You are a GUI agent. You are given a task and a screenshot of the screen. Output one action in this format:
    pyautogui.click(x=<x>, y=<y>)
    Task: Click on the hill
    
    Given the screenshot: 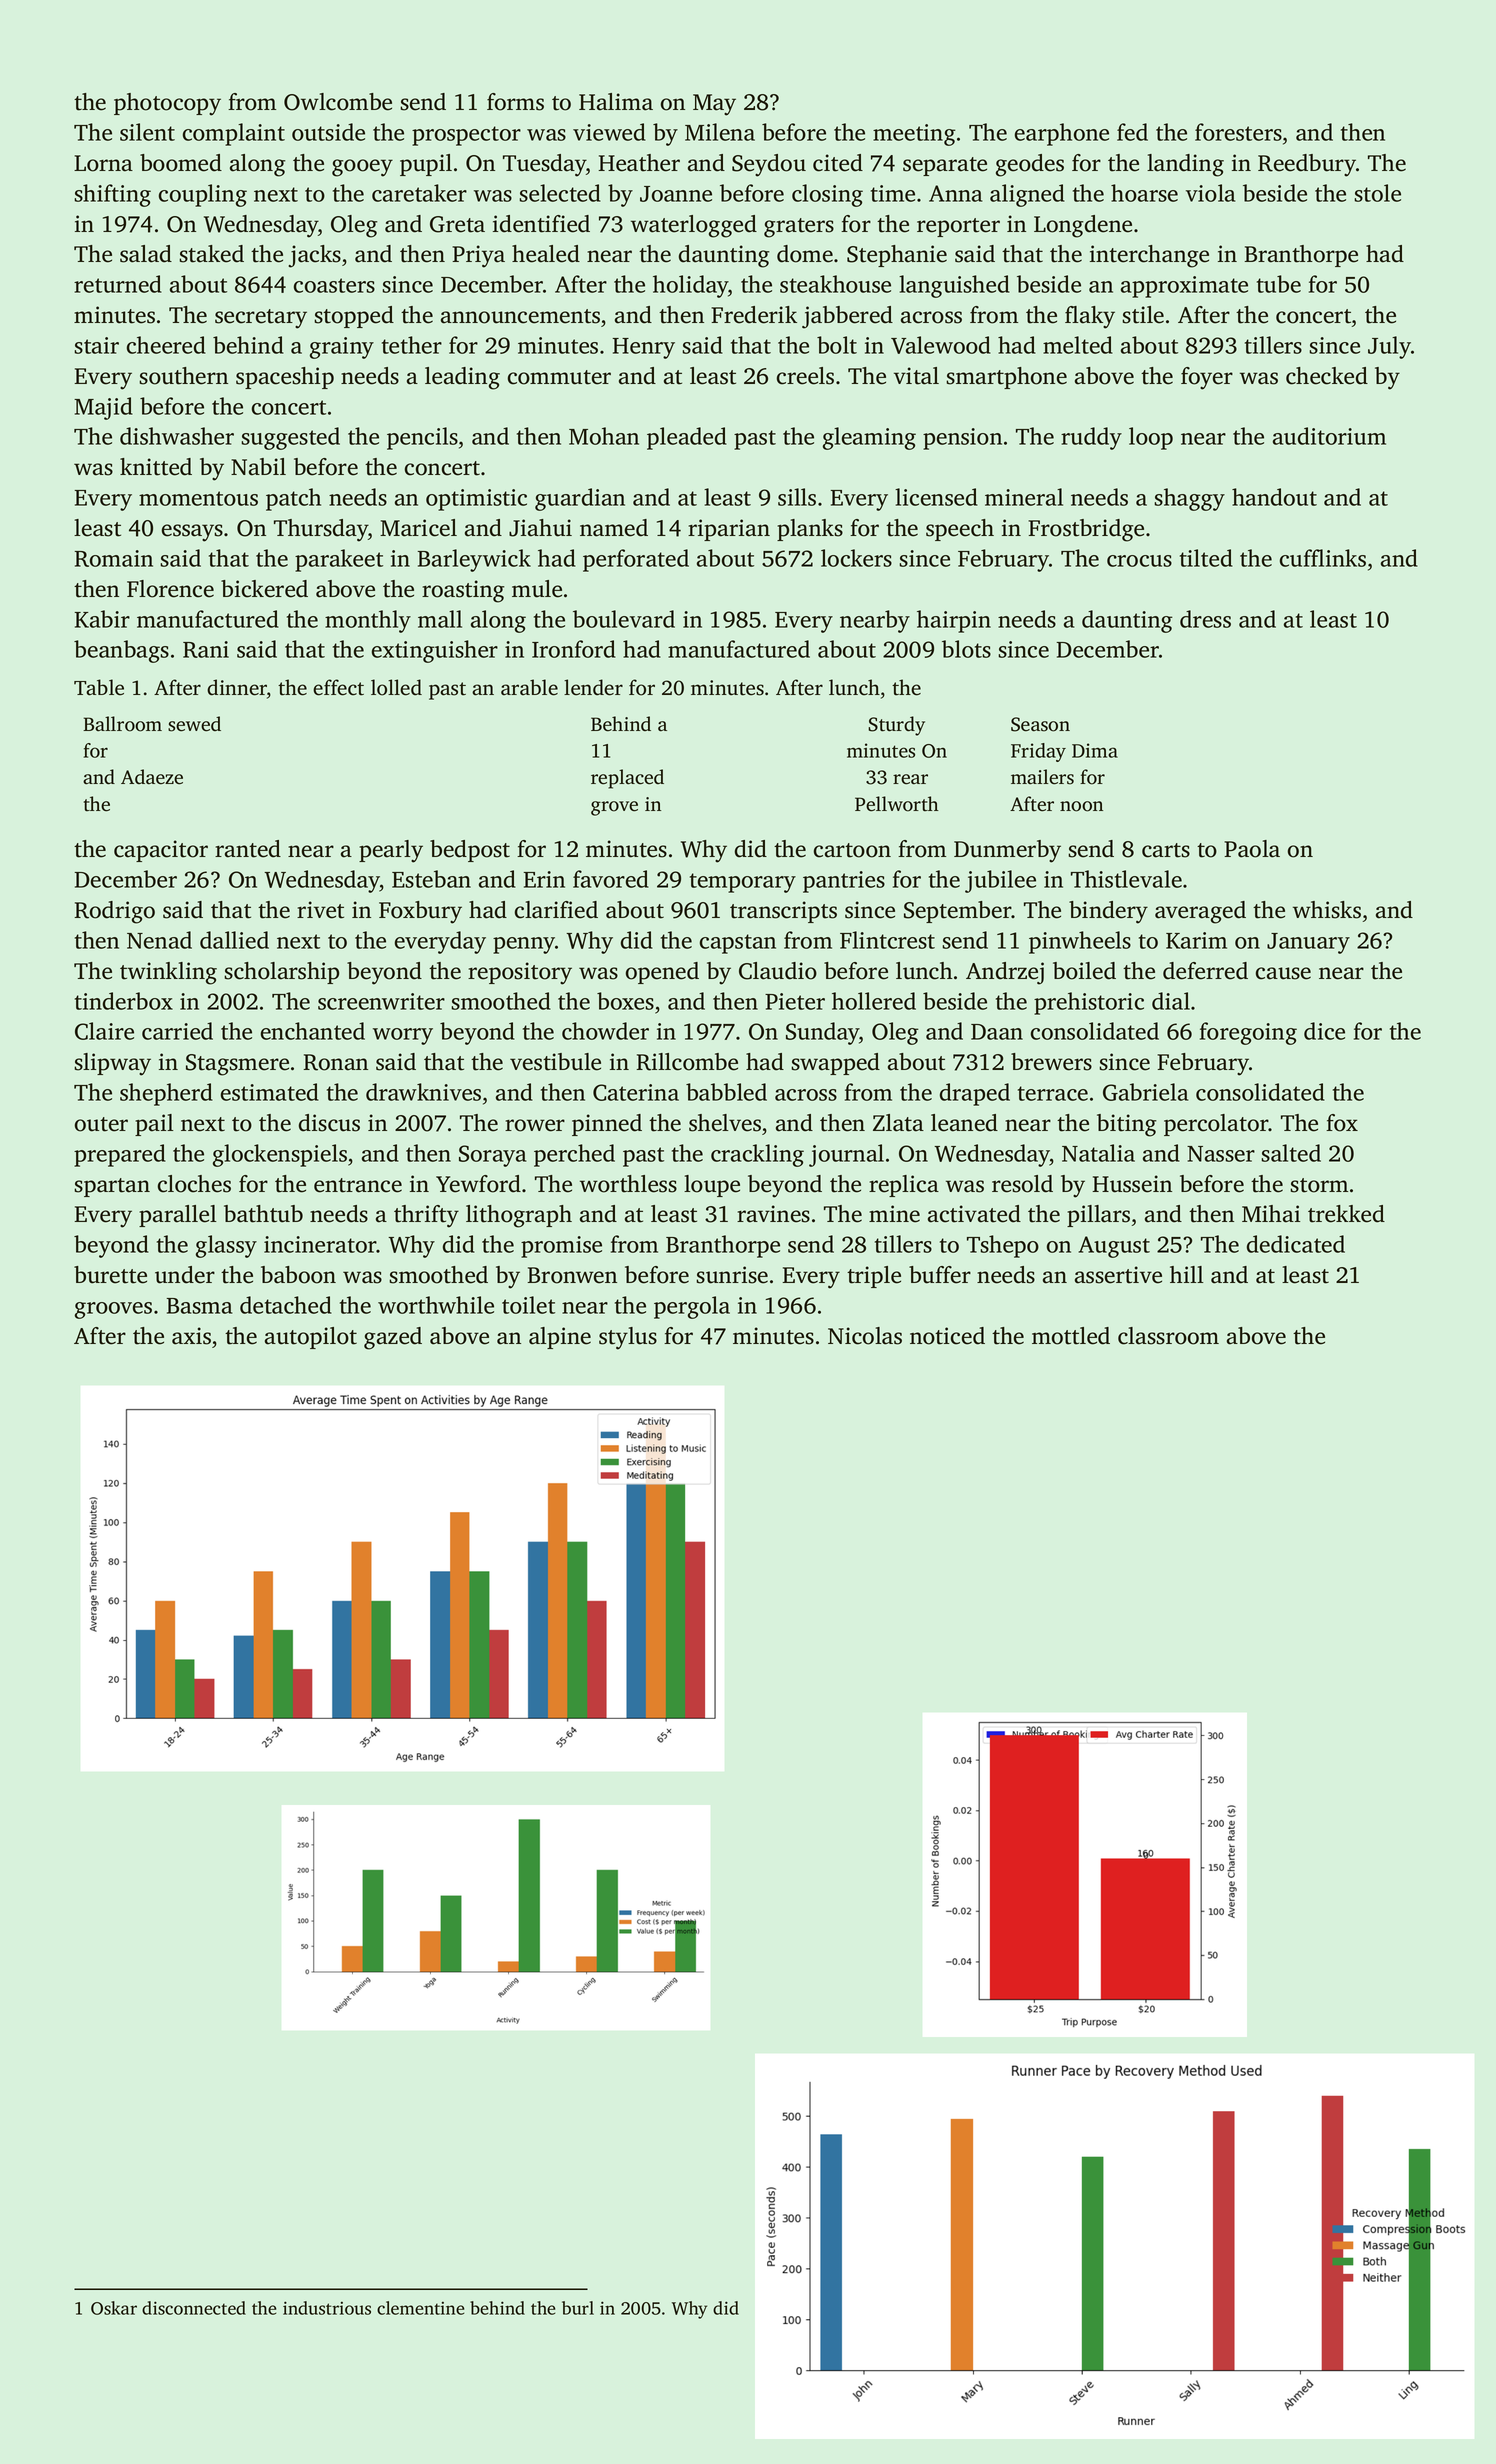 What is the action you would take?
    pyautogui.click(x=1186, y=1274)
